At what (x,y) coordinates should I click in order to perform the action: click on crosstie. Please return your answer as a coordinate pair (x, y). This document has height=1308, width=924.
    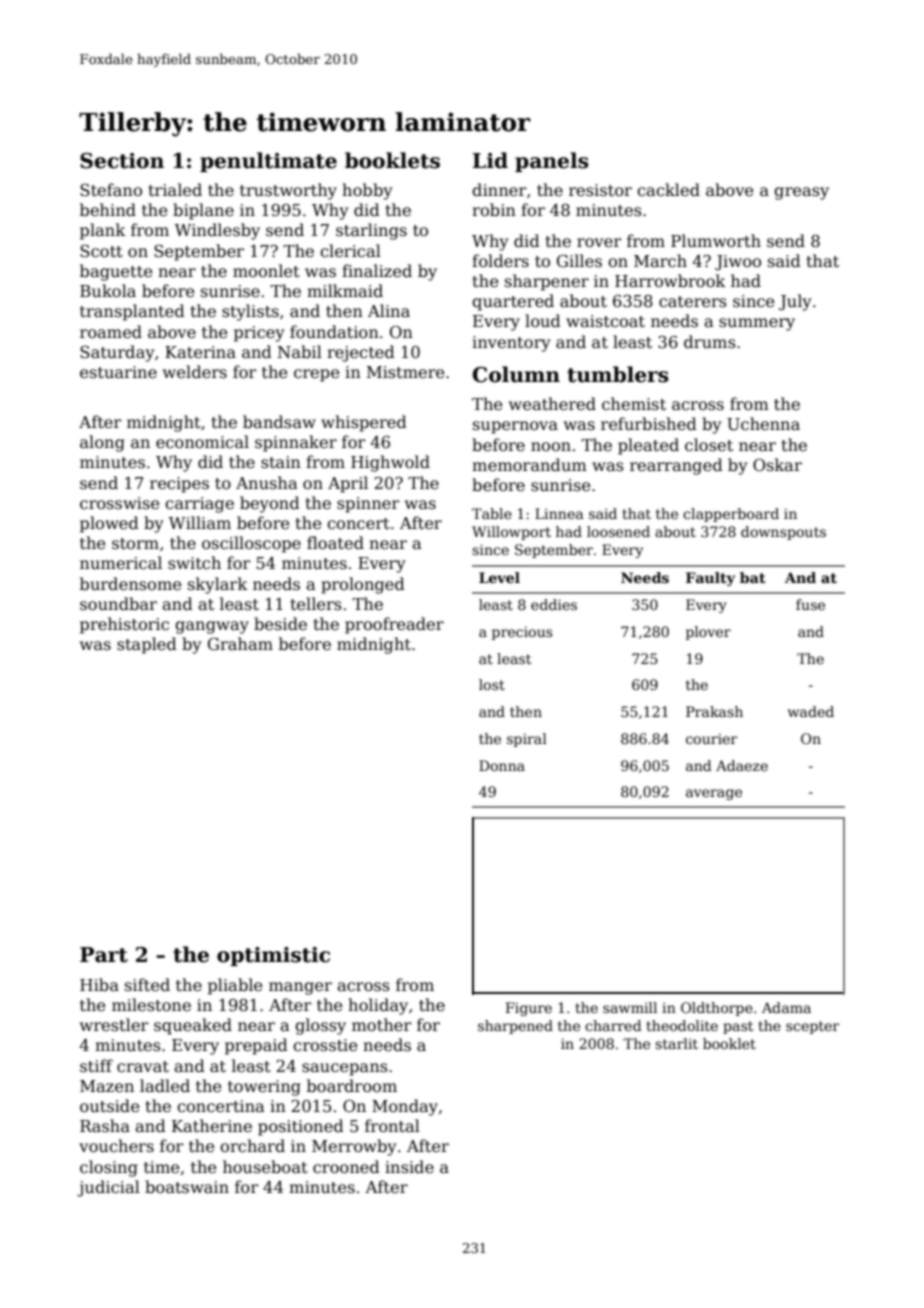
    Looking at the image, I should click on (325, 1045).
